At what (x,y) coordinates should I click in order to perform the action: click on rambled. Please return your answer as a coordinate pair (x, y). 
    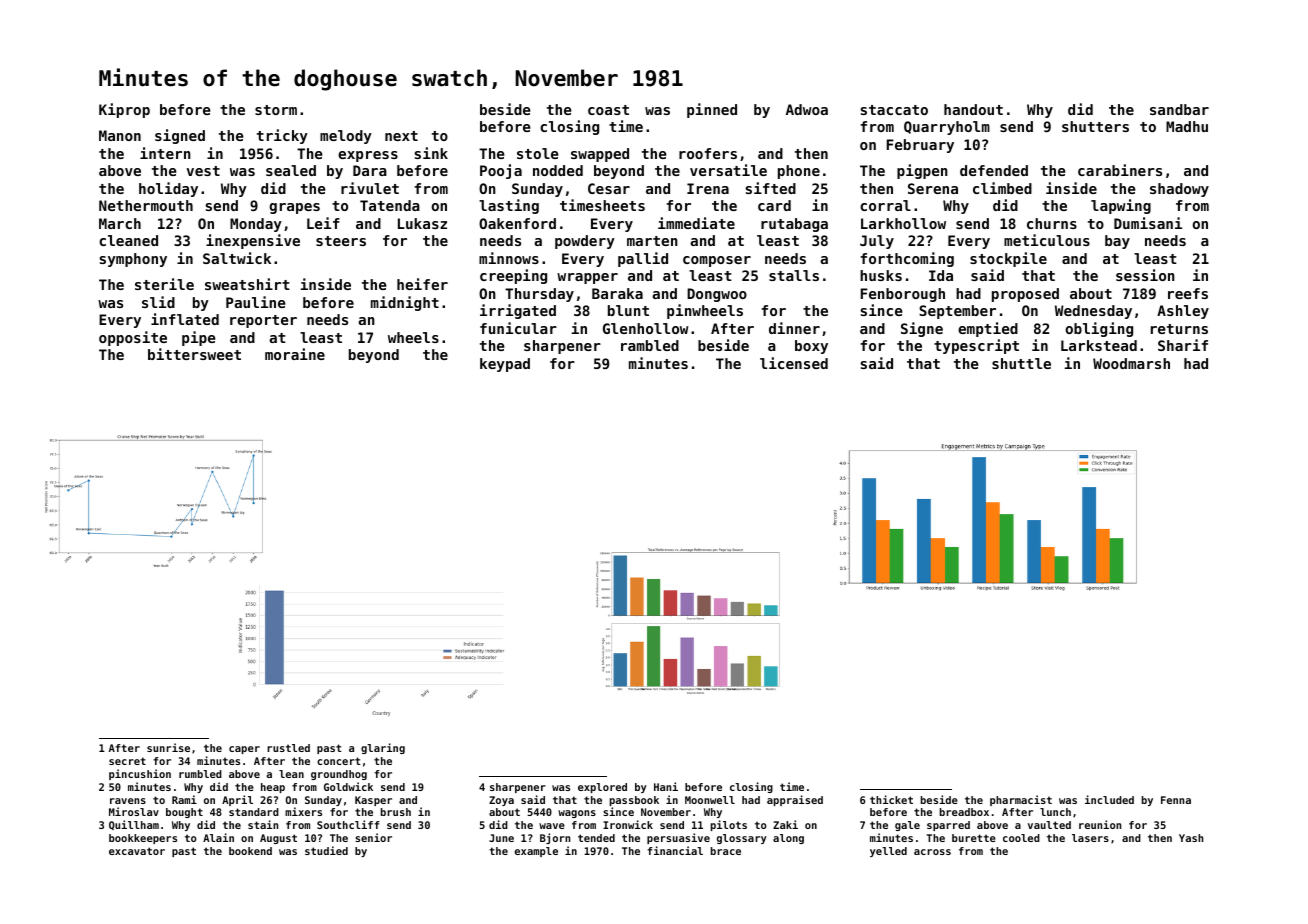
    Looking at the image, I should click on (650, 345).
